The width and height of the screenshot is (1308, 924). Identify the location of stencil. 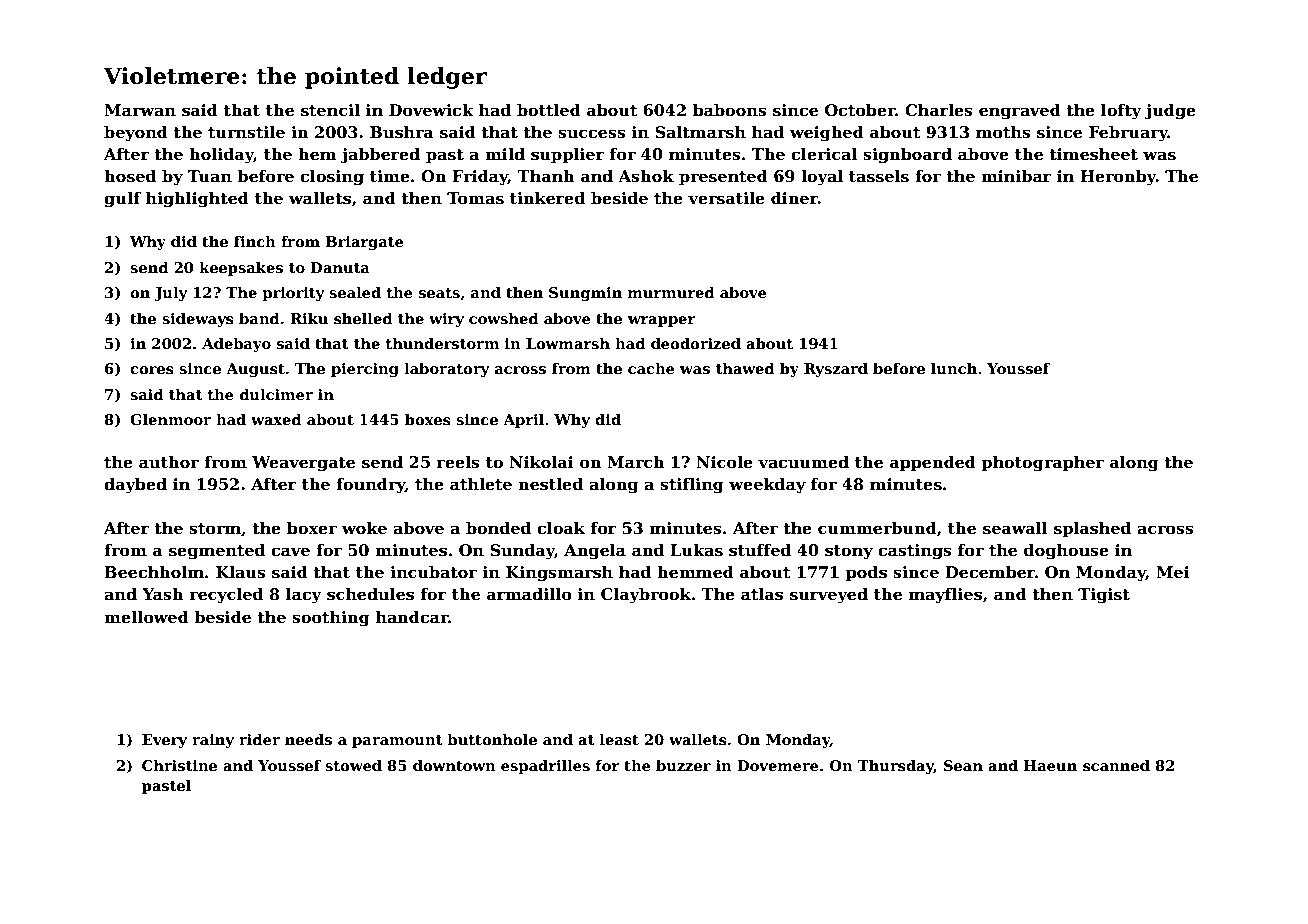
(330, 110).
